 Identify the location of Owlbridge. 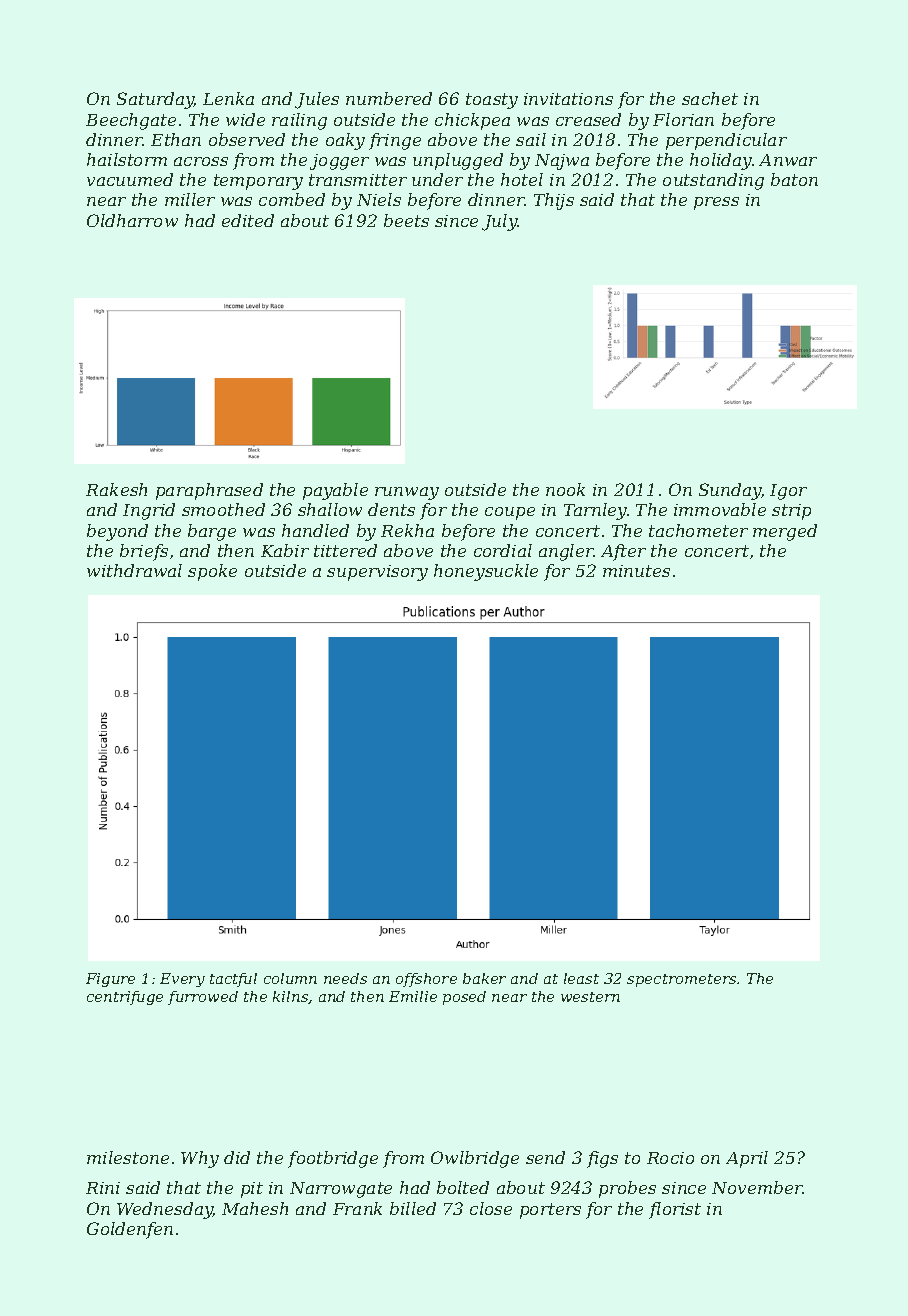
(475, 1159).
